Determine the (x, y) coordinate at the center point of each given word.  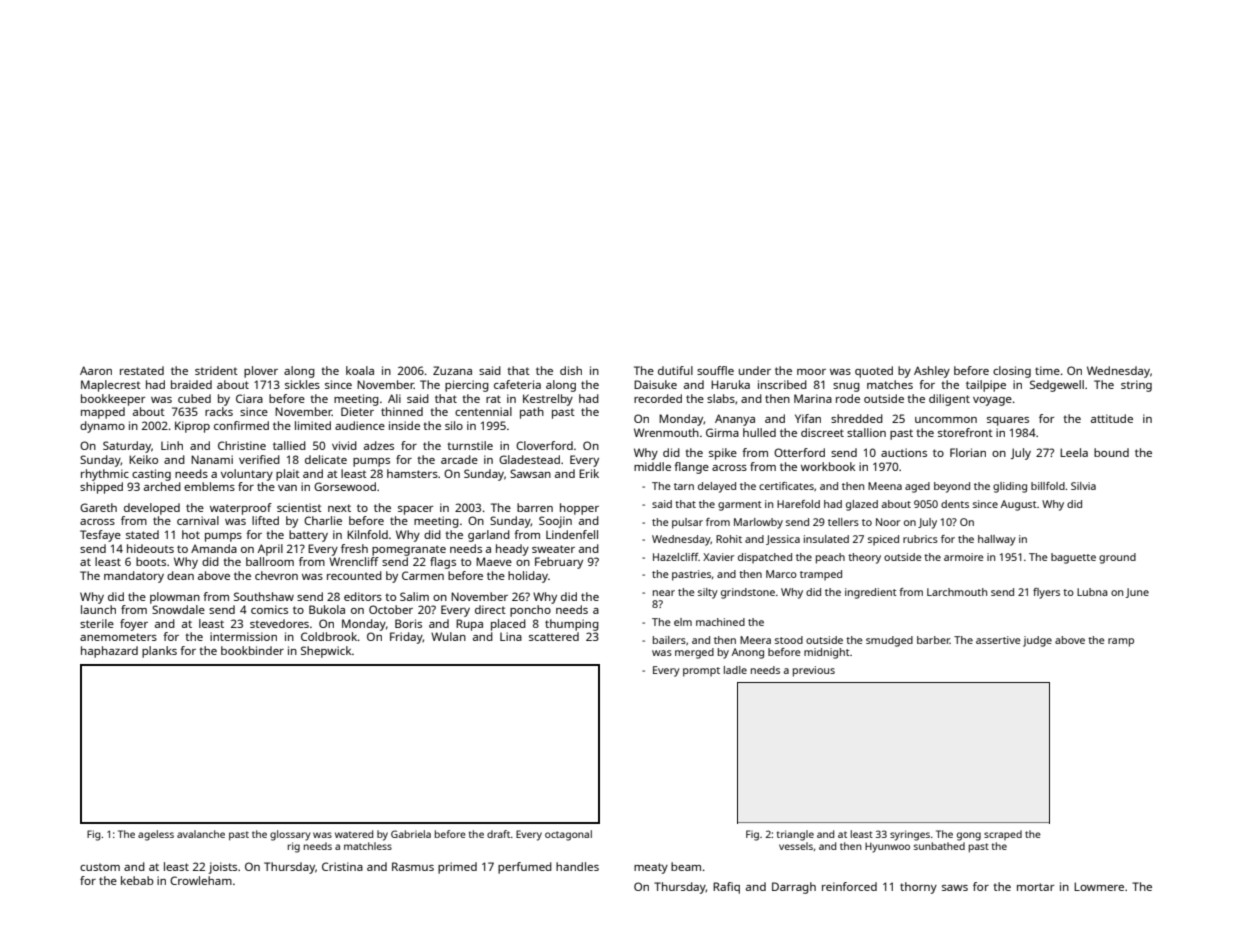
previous (814, 671)
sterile (97, 623)
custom (100, 867)
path (532, 413)
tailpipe (986, 386)
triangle (795, 835)
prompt (701, 672)
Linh (172, 445)
